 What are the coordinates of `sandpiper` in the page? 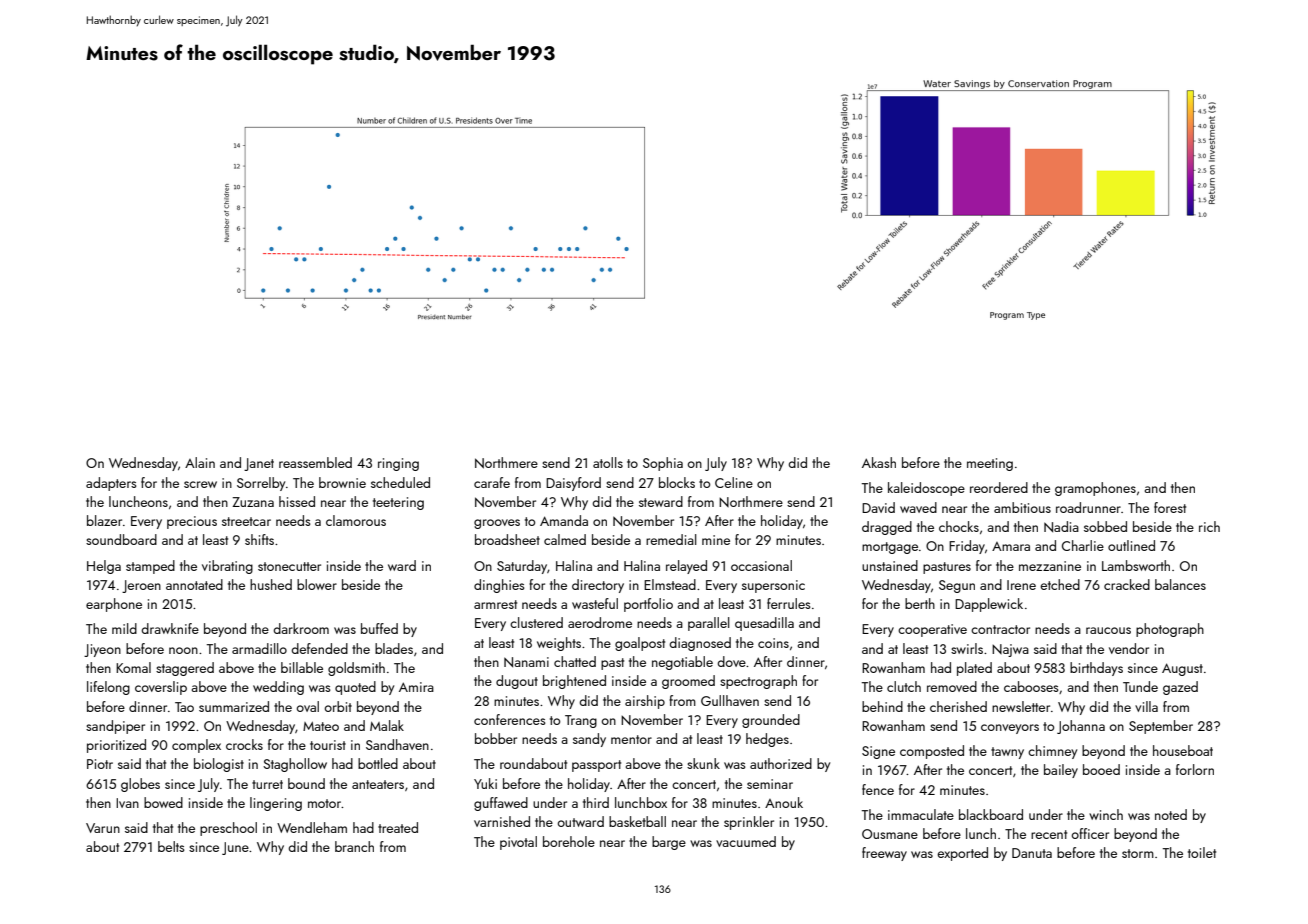 It's located at (115, 727).
